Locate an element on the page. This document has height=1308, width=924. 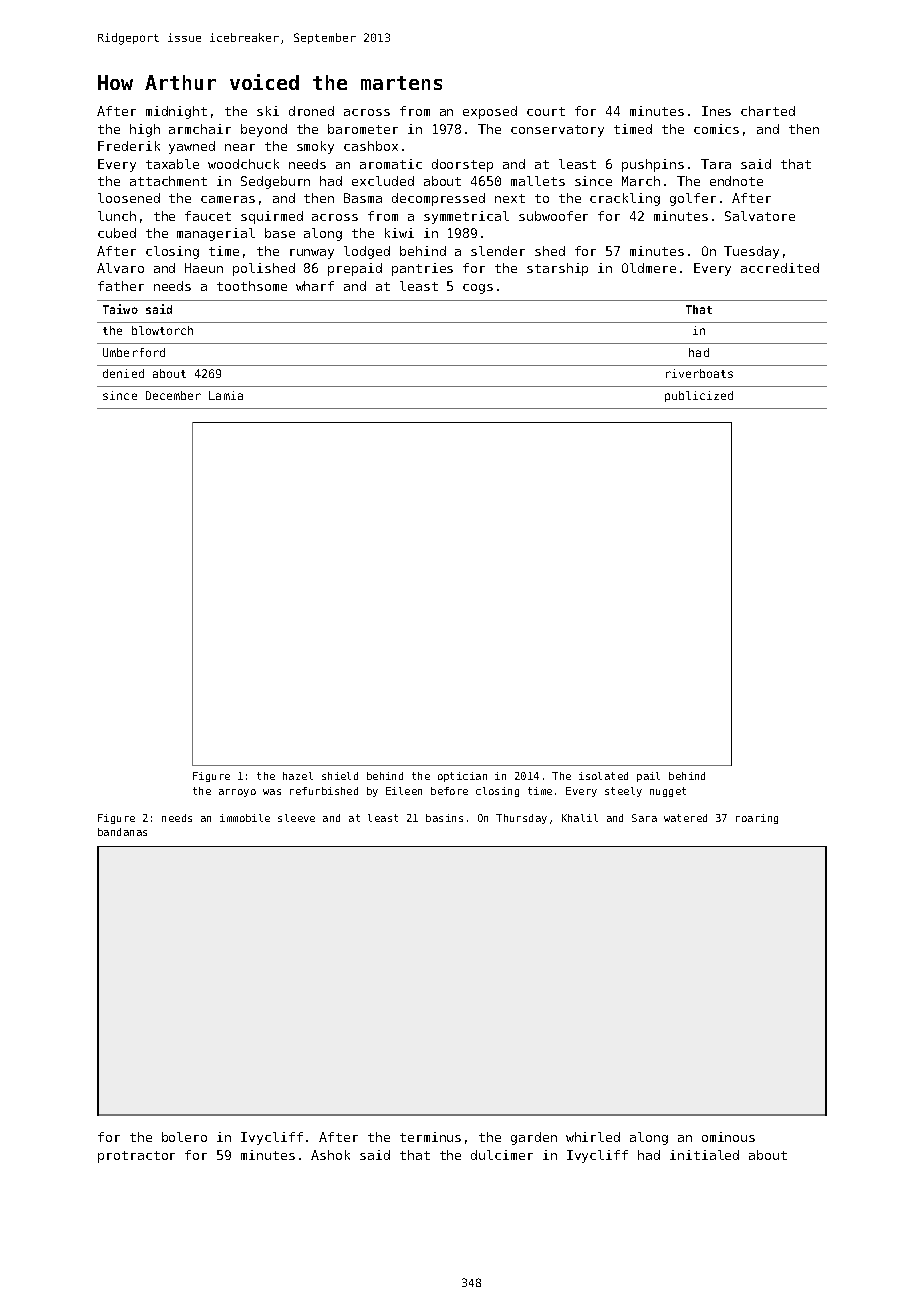
isolated is located at coordinates (603, 776).
